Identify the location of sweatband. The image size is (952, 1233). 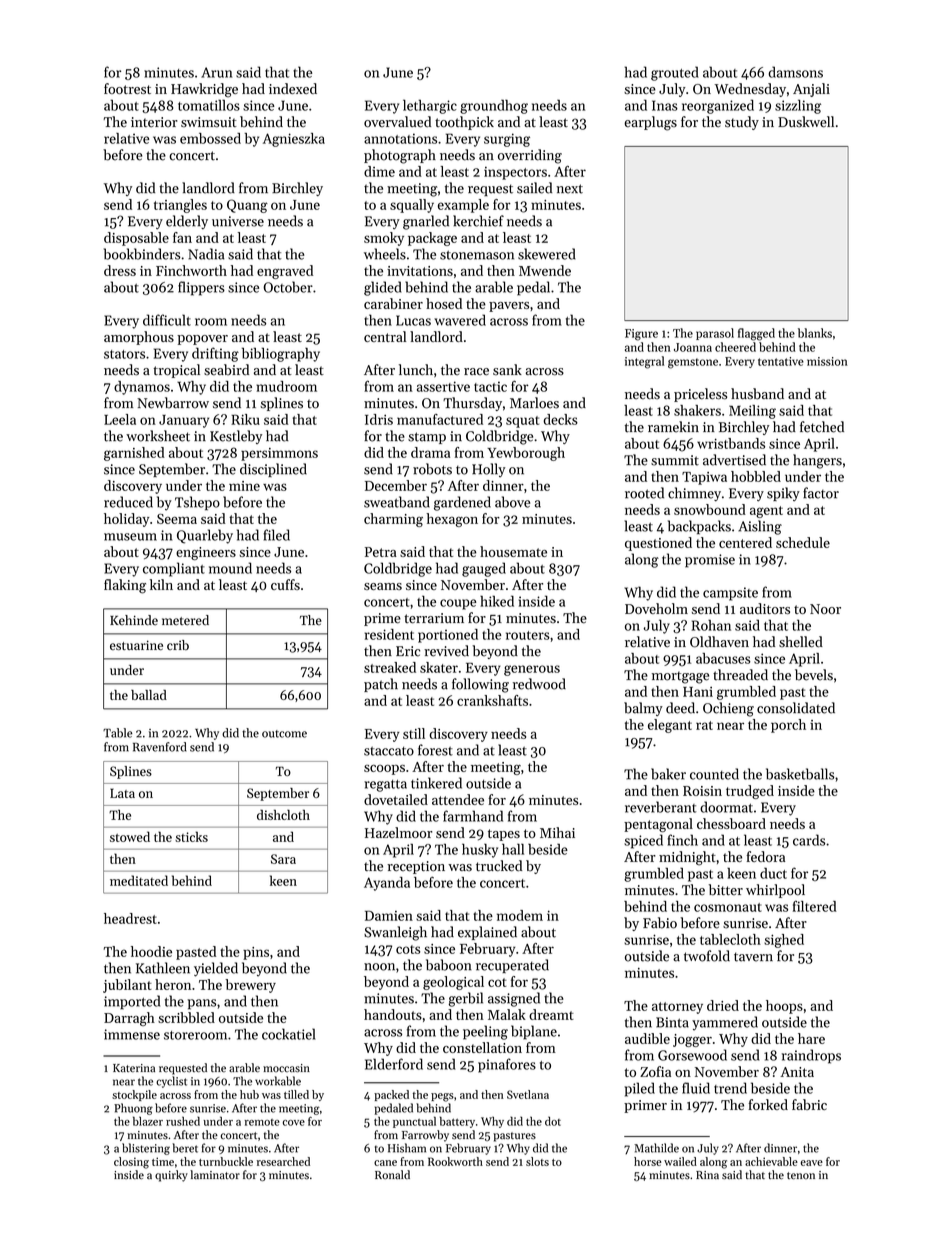
(397, 502).
